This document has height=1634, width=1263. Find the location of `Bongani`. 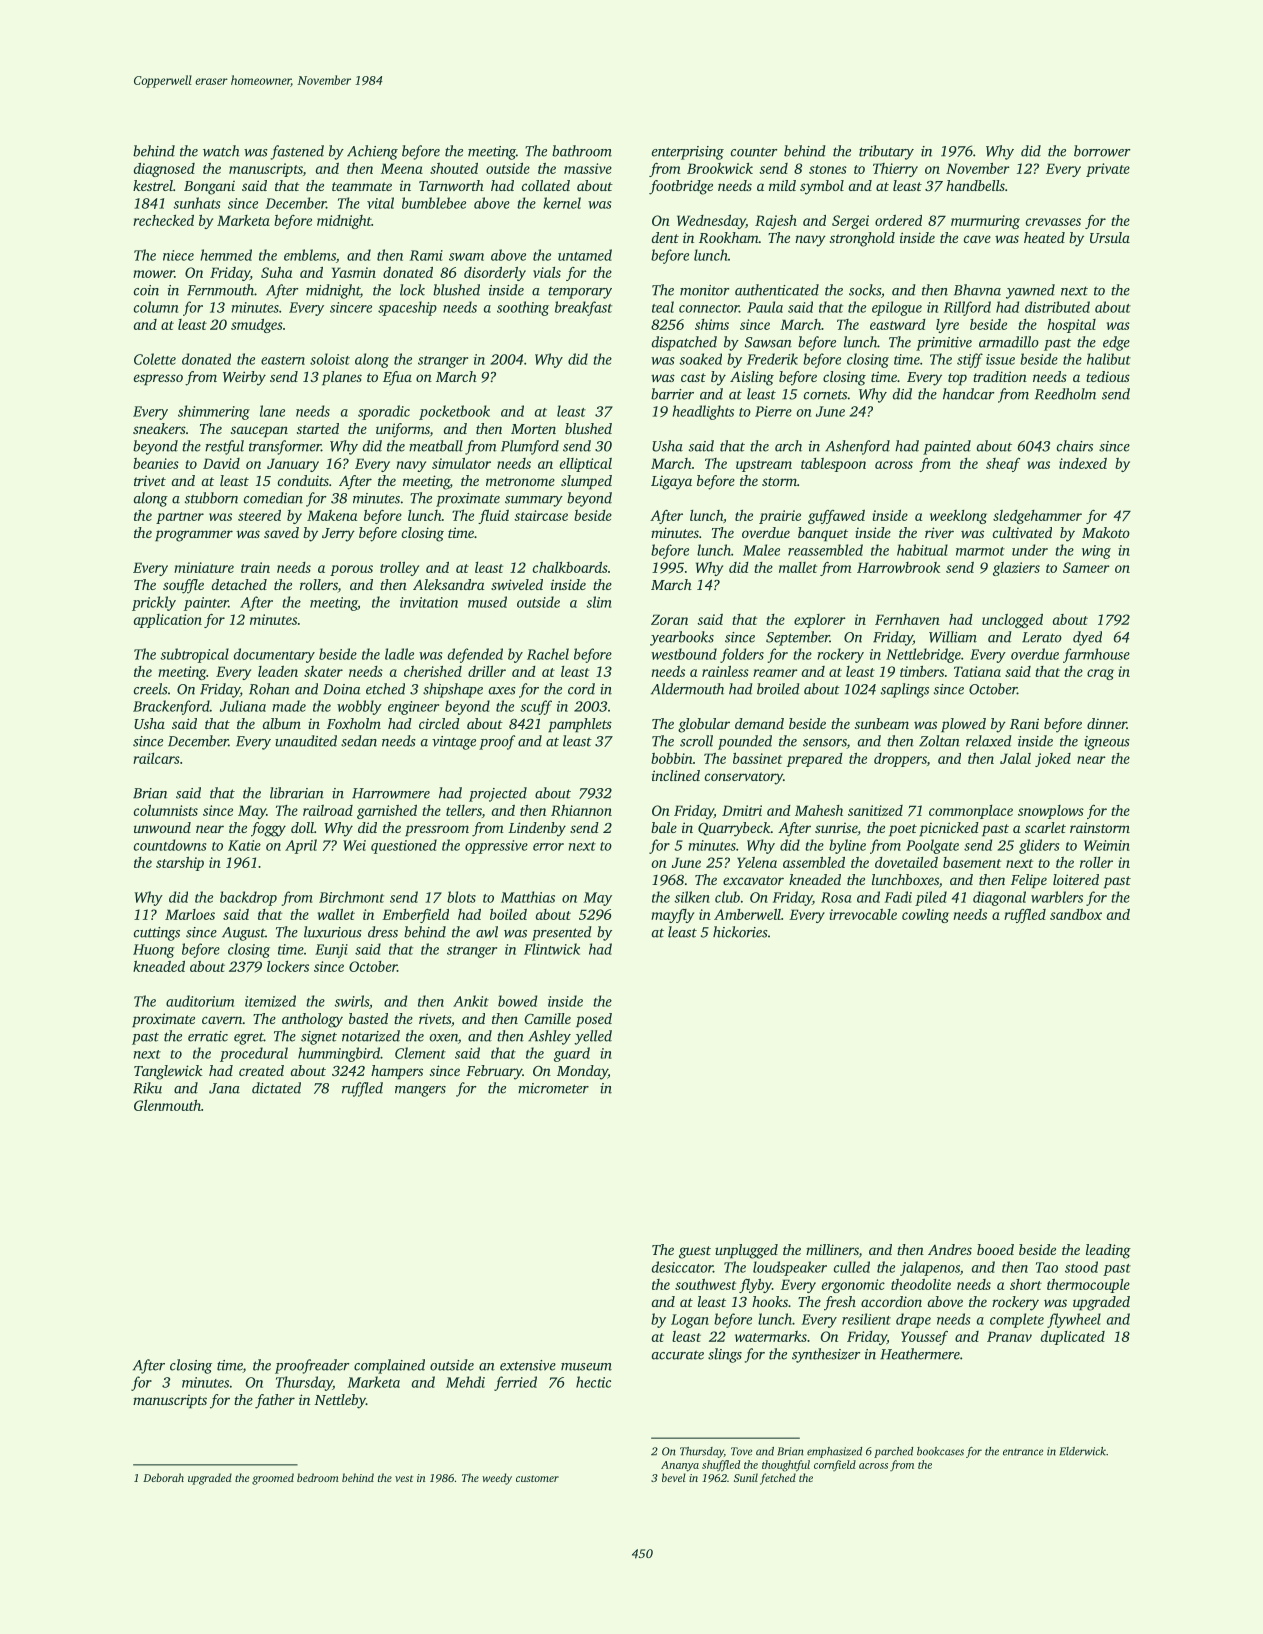

Bongani is located at coordinates (209, 188).
